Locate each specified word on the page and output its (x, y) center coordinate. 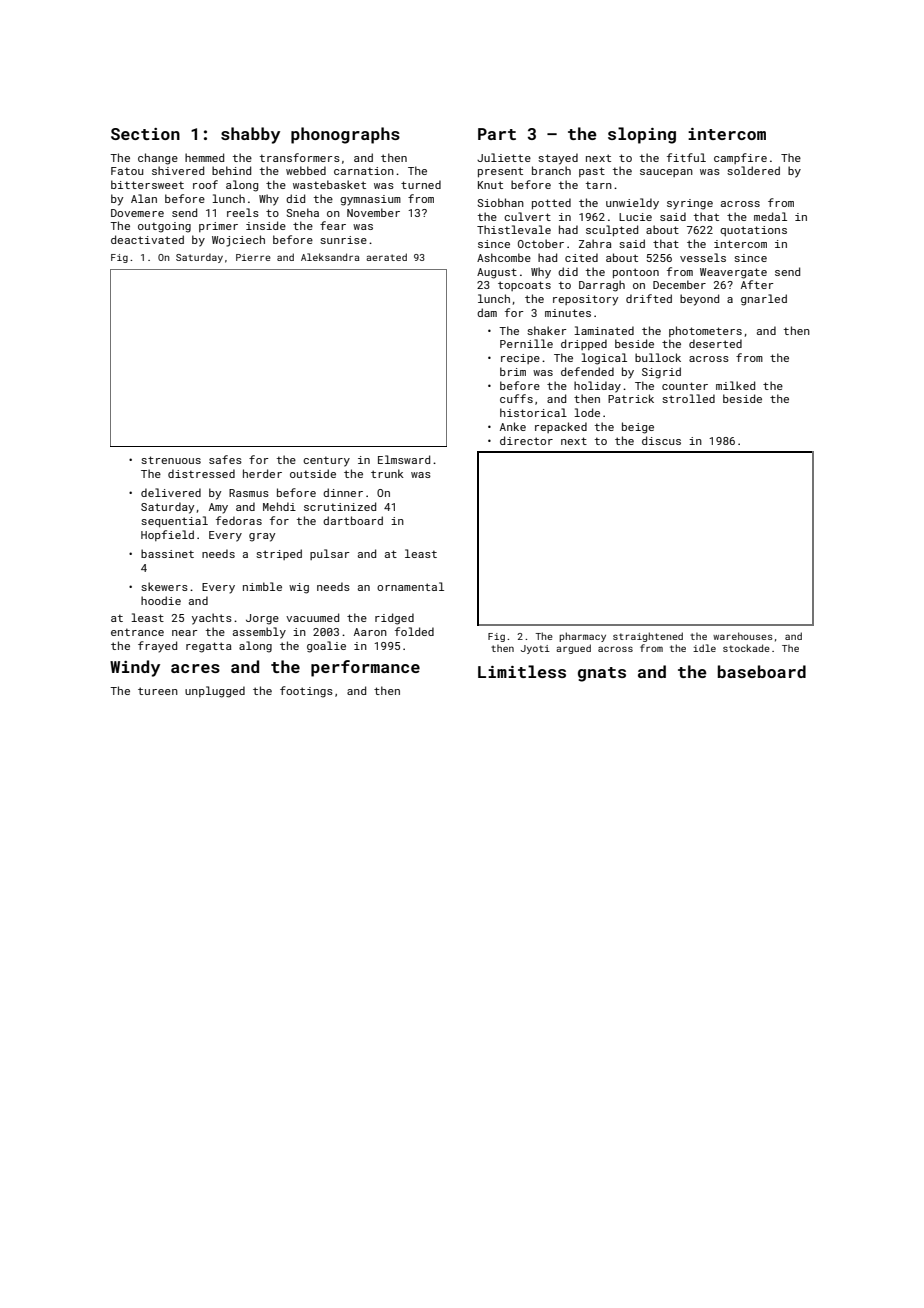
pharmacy (582, 637)
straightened (648, 637)
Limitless (522, 671)
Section (145, 134)
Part (497, 134)
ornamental (410, 586)
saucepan (666, 173)
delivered (171, 492)
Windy (135, 668)
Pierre (253, 257)
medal (770, 216)
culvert (527, 216)
